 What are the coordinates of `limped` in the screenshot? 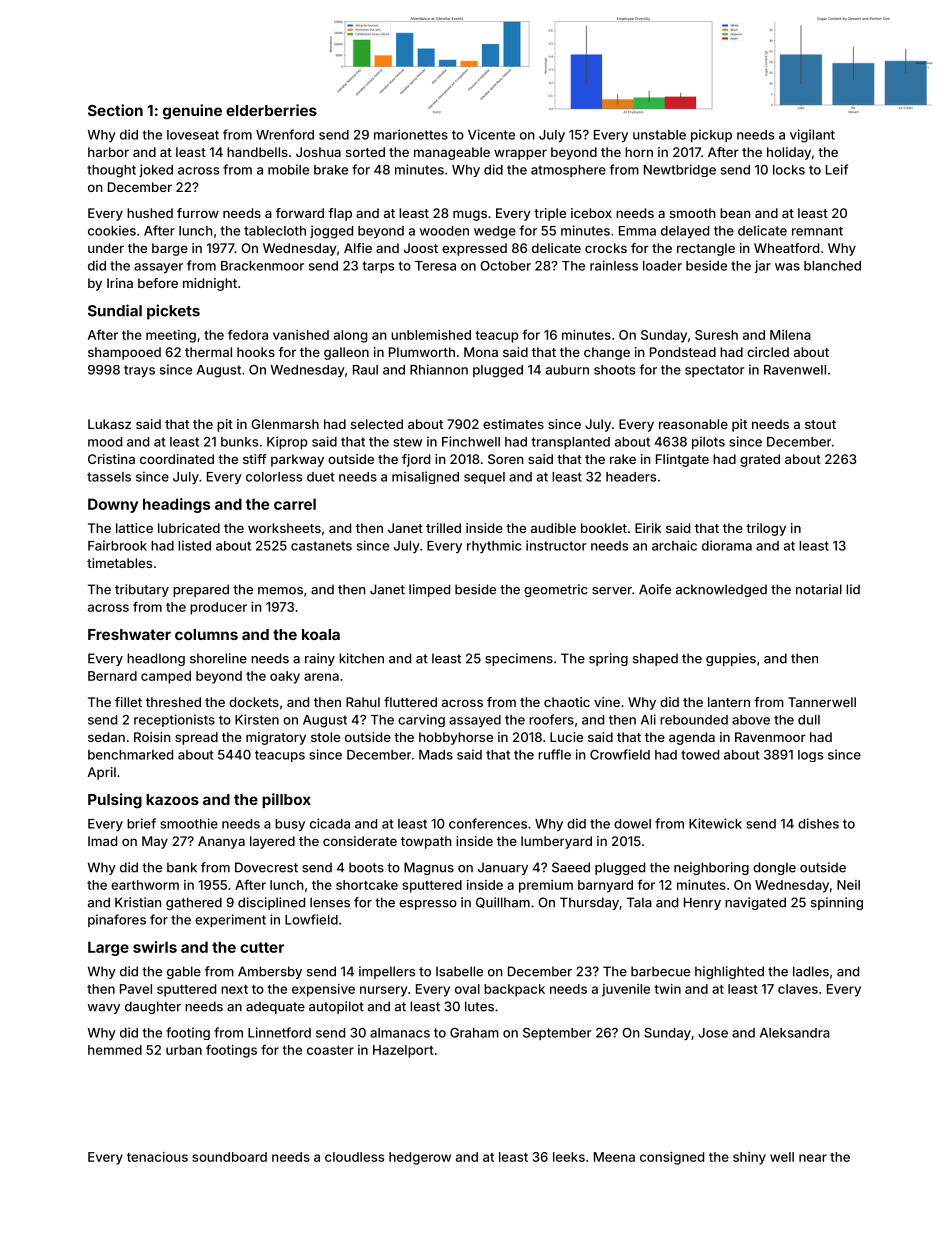 It's located at (429, 590).
